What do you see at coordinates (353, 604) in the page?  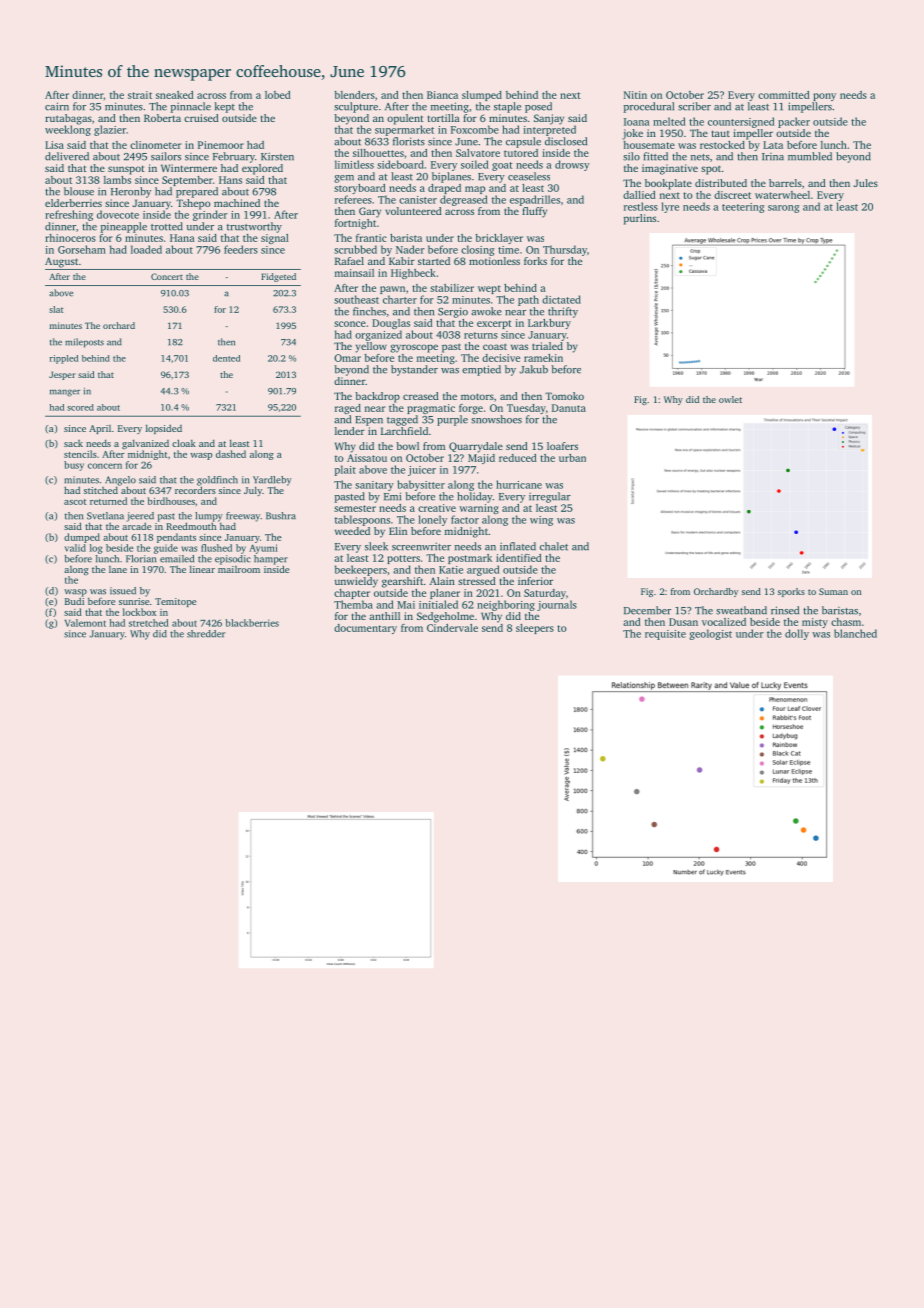 I see `Themba` at bounding box center [353, 604].
